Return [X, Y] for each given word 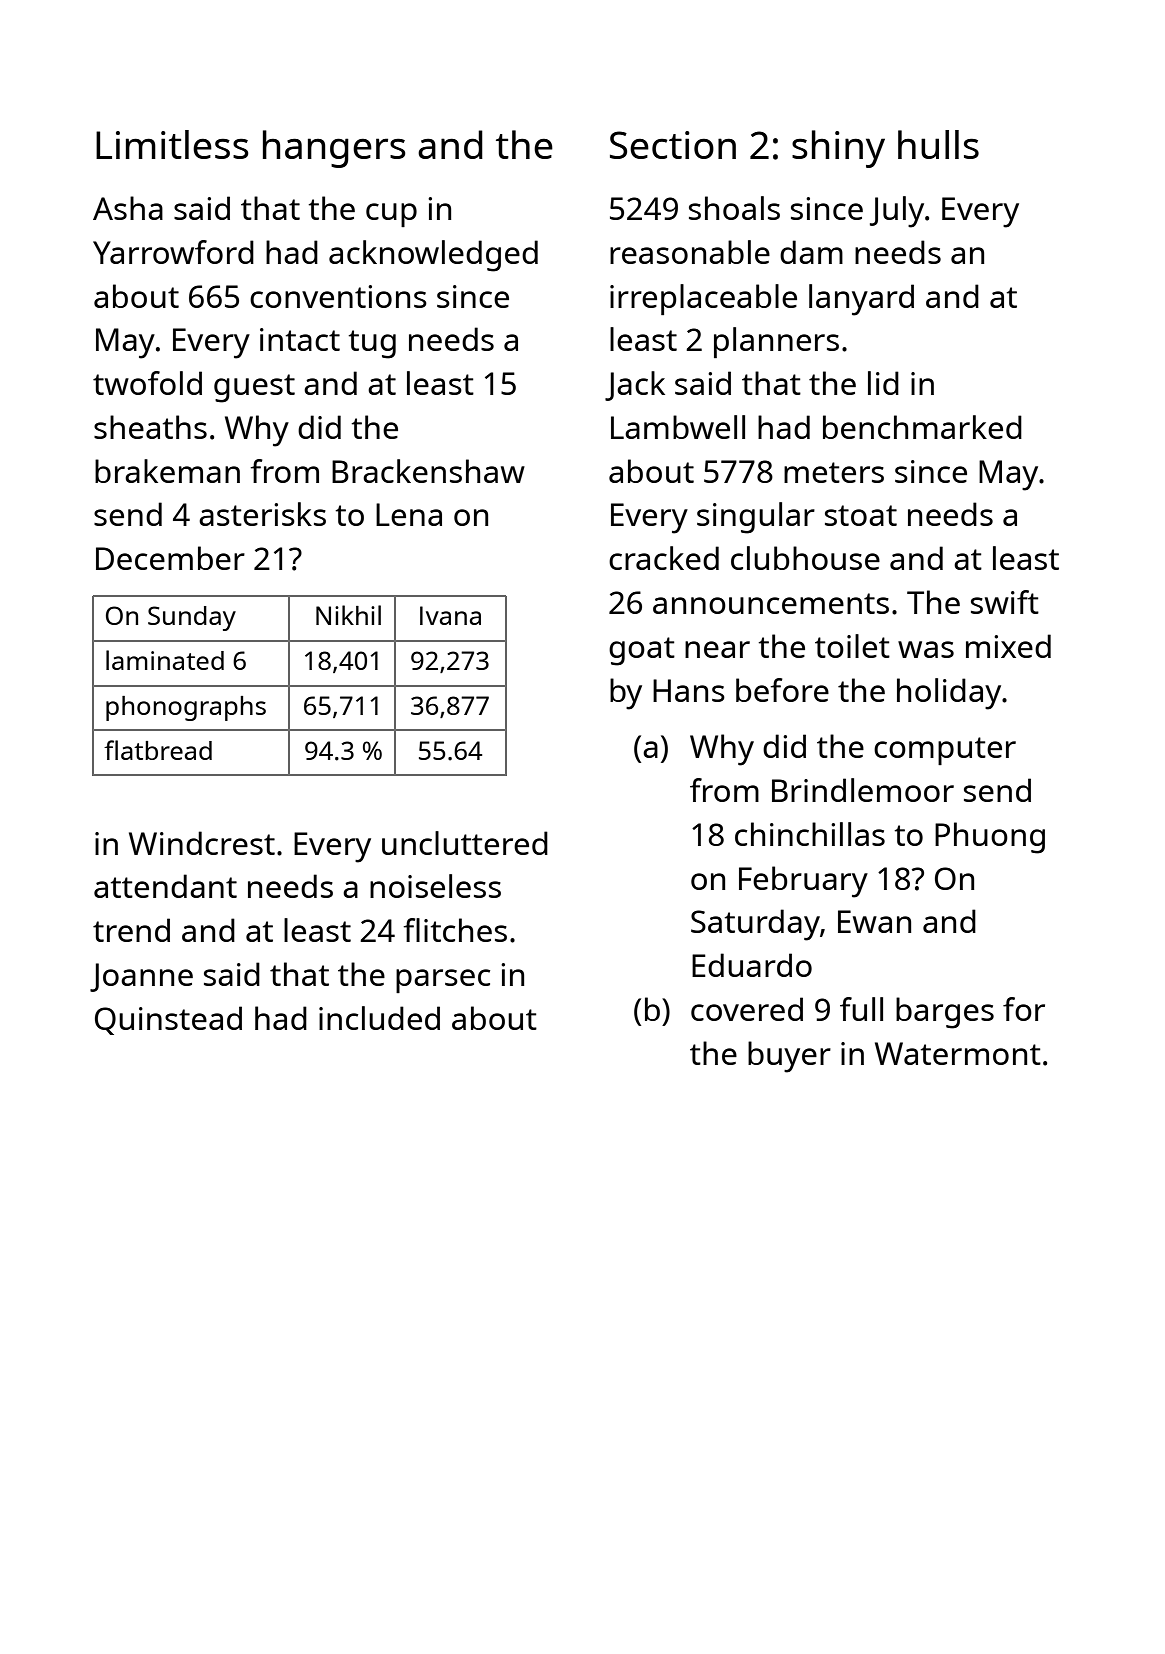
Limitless [172, 144]
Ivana [450, 615]
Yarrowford [173, 252]
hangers [334, 149]
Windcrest [202, 843]
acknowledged [433, 256]
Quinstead [168, 1020]
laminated [165, 660]
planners [776, 342]
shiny [838, 149]
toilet [852, 646]
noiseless [435, 886]
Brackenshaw [428, 471]
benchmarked [922, 427]
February [803, 882]
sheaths [150, 427]
